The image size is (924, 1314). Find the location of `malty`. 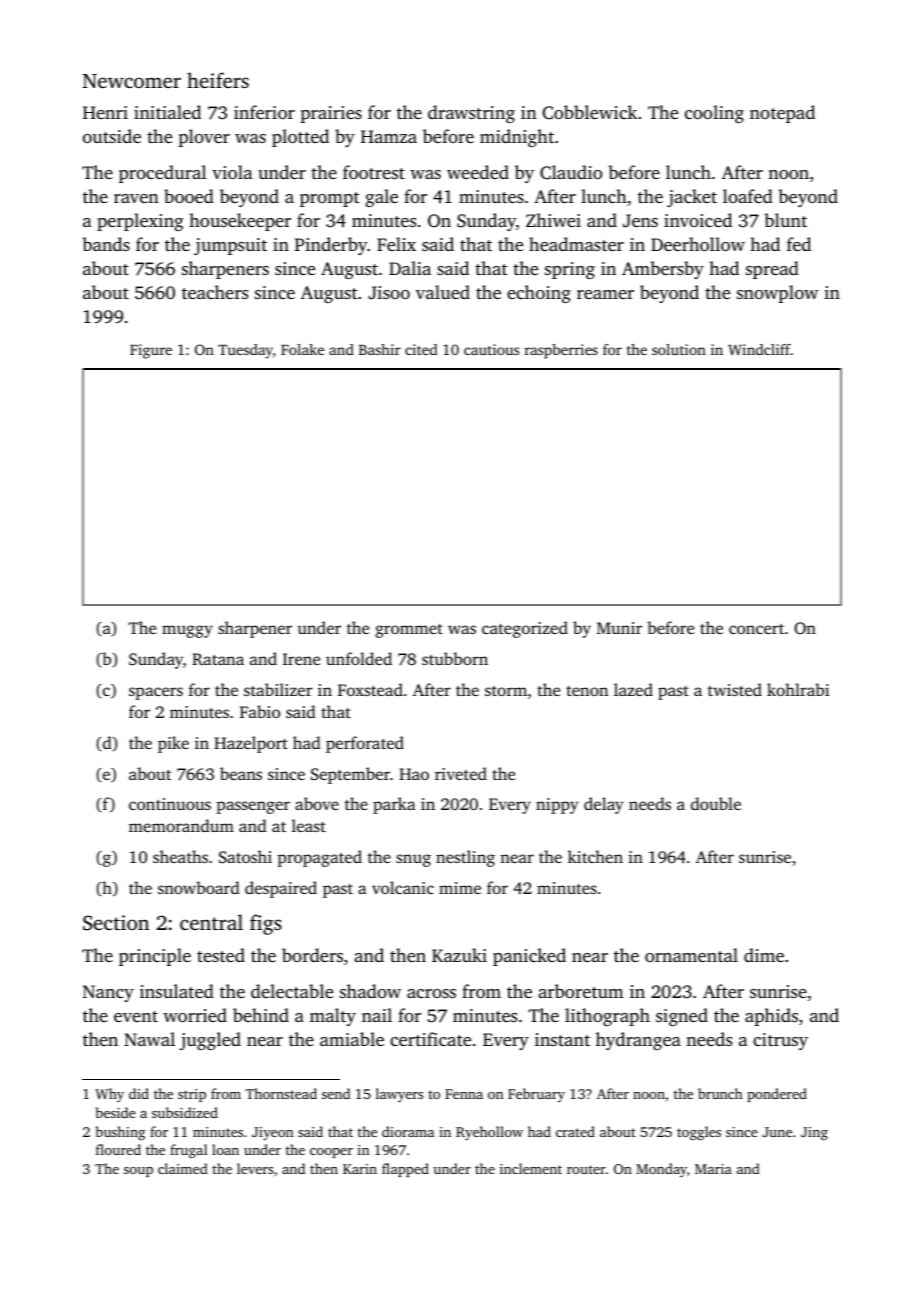

malty is located at coordinates (333, 1017).
